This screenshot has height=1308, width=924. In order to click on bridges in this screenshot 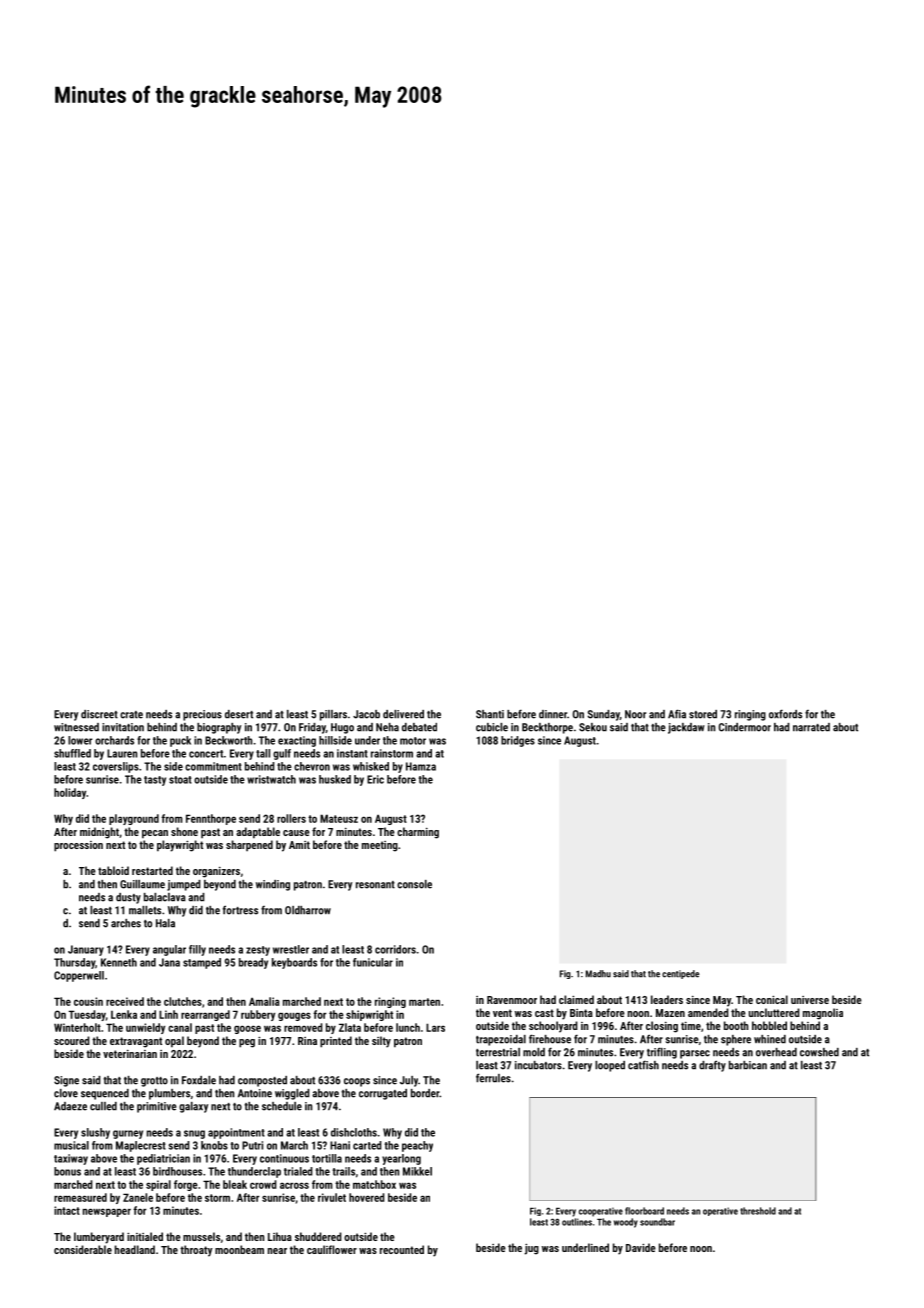, I will do `click(518, 741)`.
